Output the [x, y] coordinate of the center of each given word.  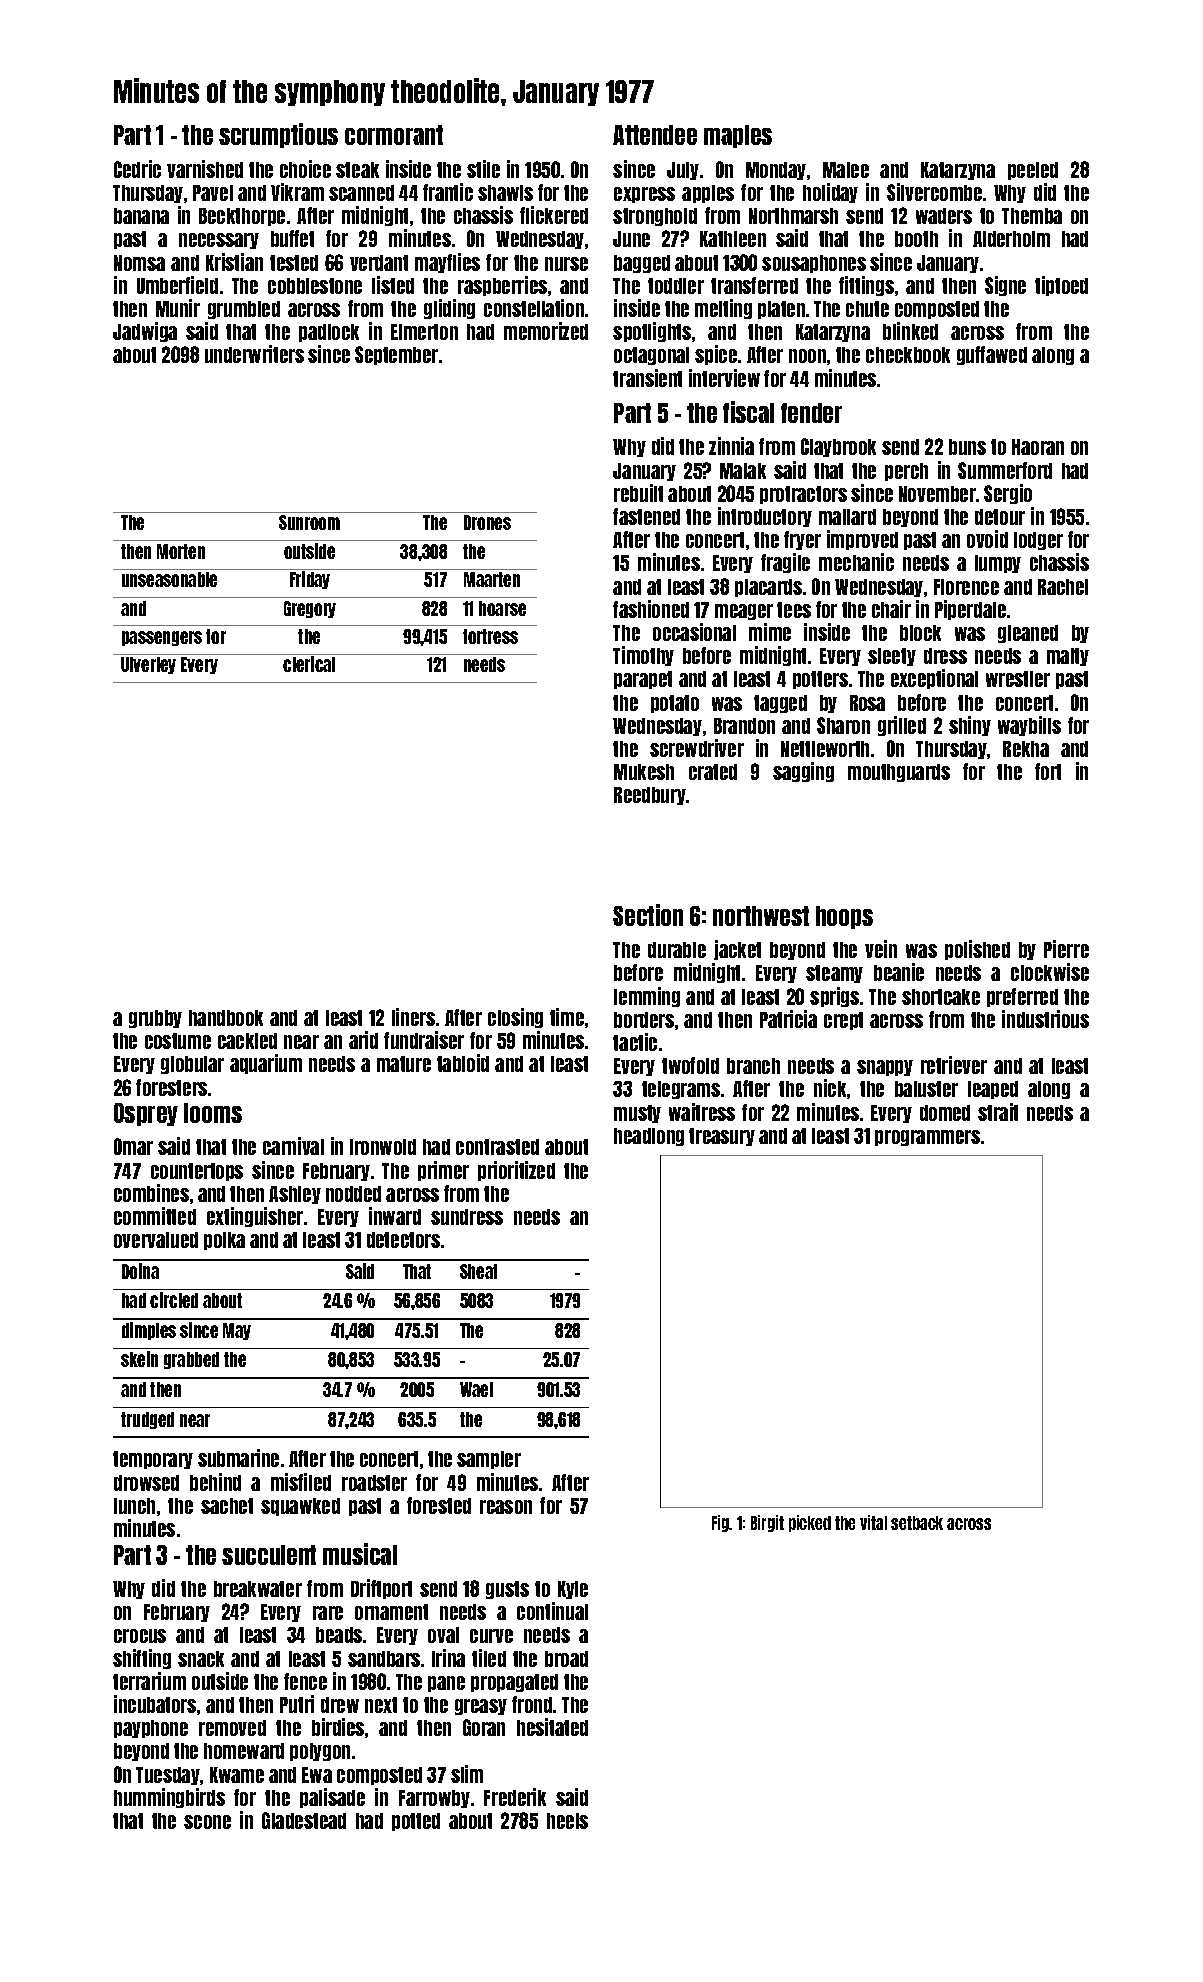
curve [491, 1636]
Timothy [643, 656]
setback [917, 1523]
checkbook [908, 355]
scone [207, 1822]
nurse [566, 264]
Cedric [137, 169]
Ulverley [148, 665]
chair [891, 609]
